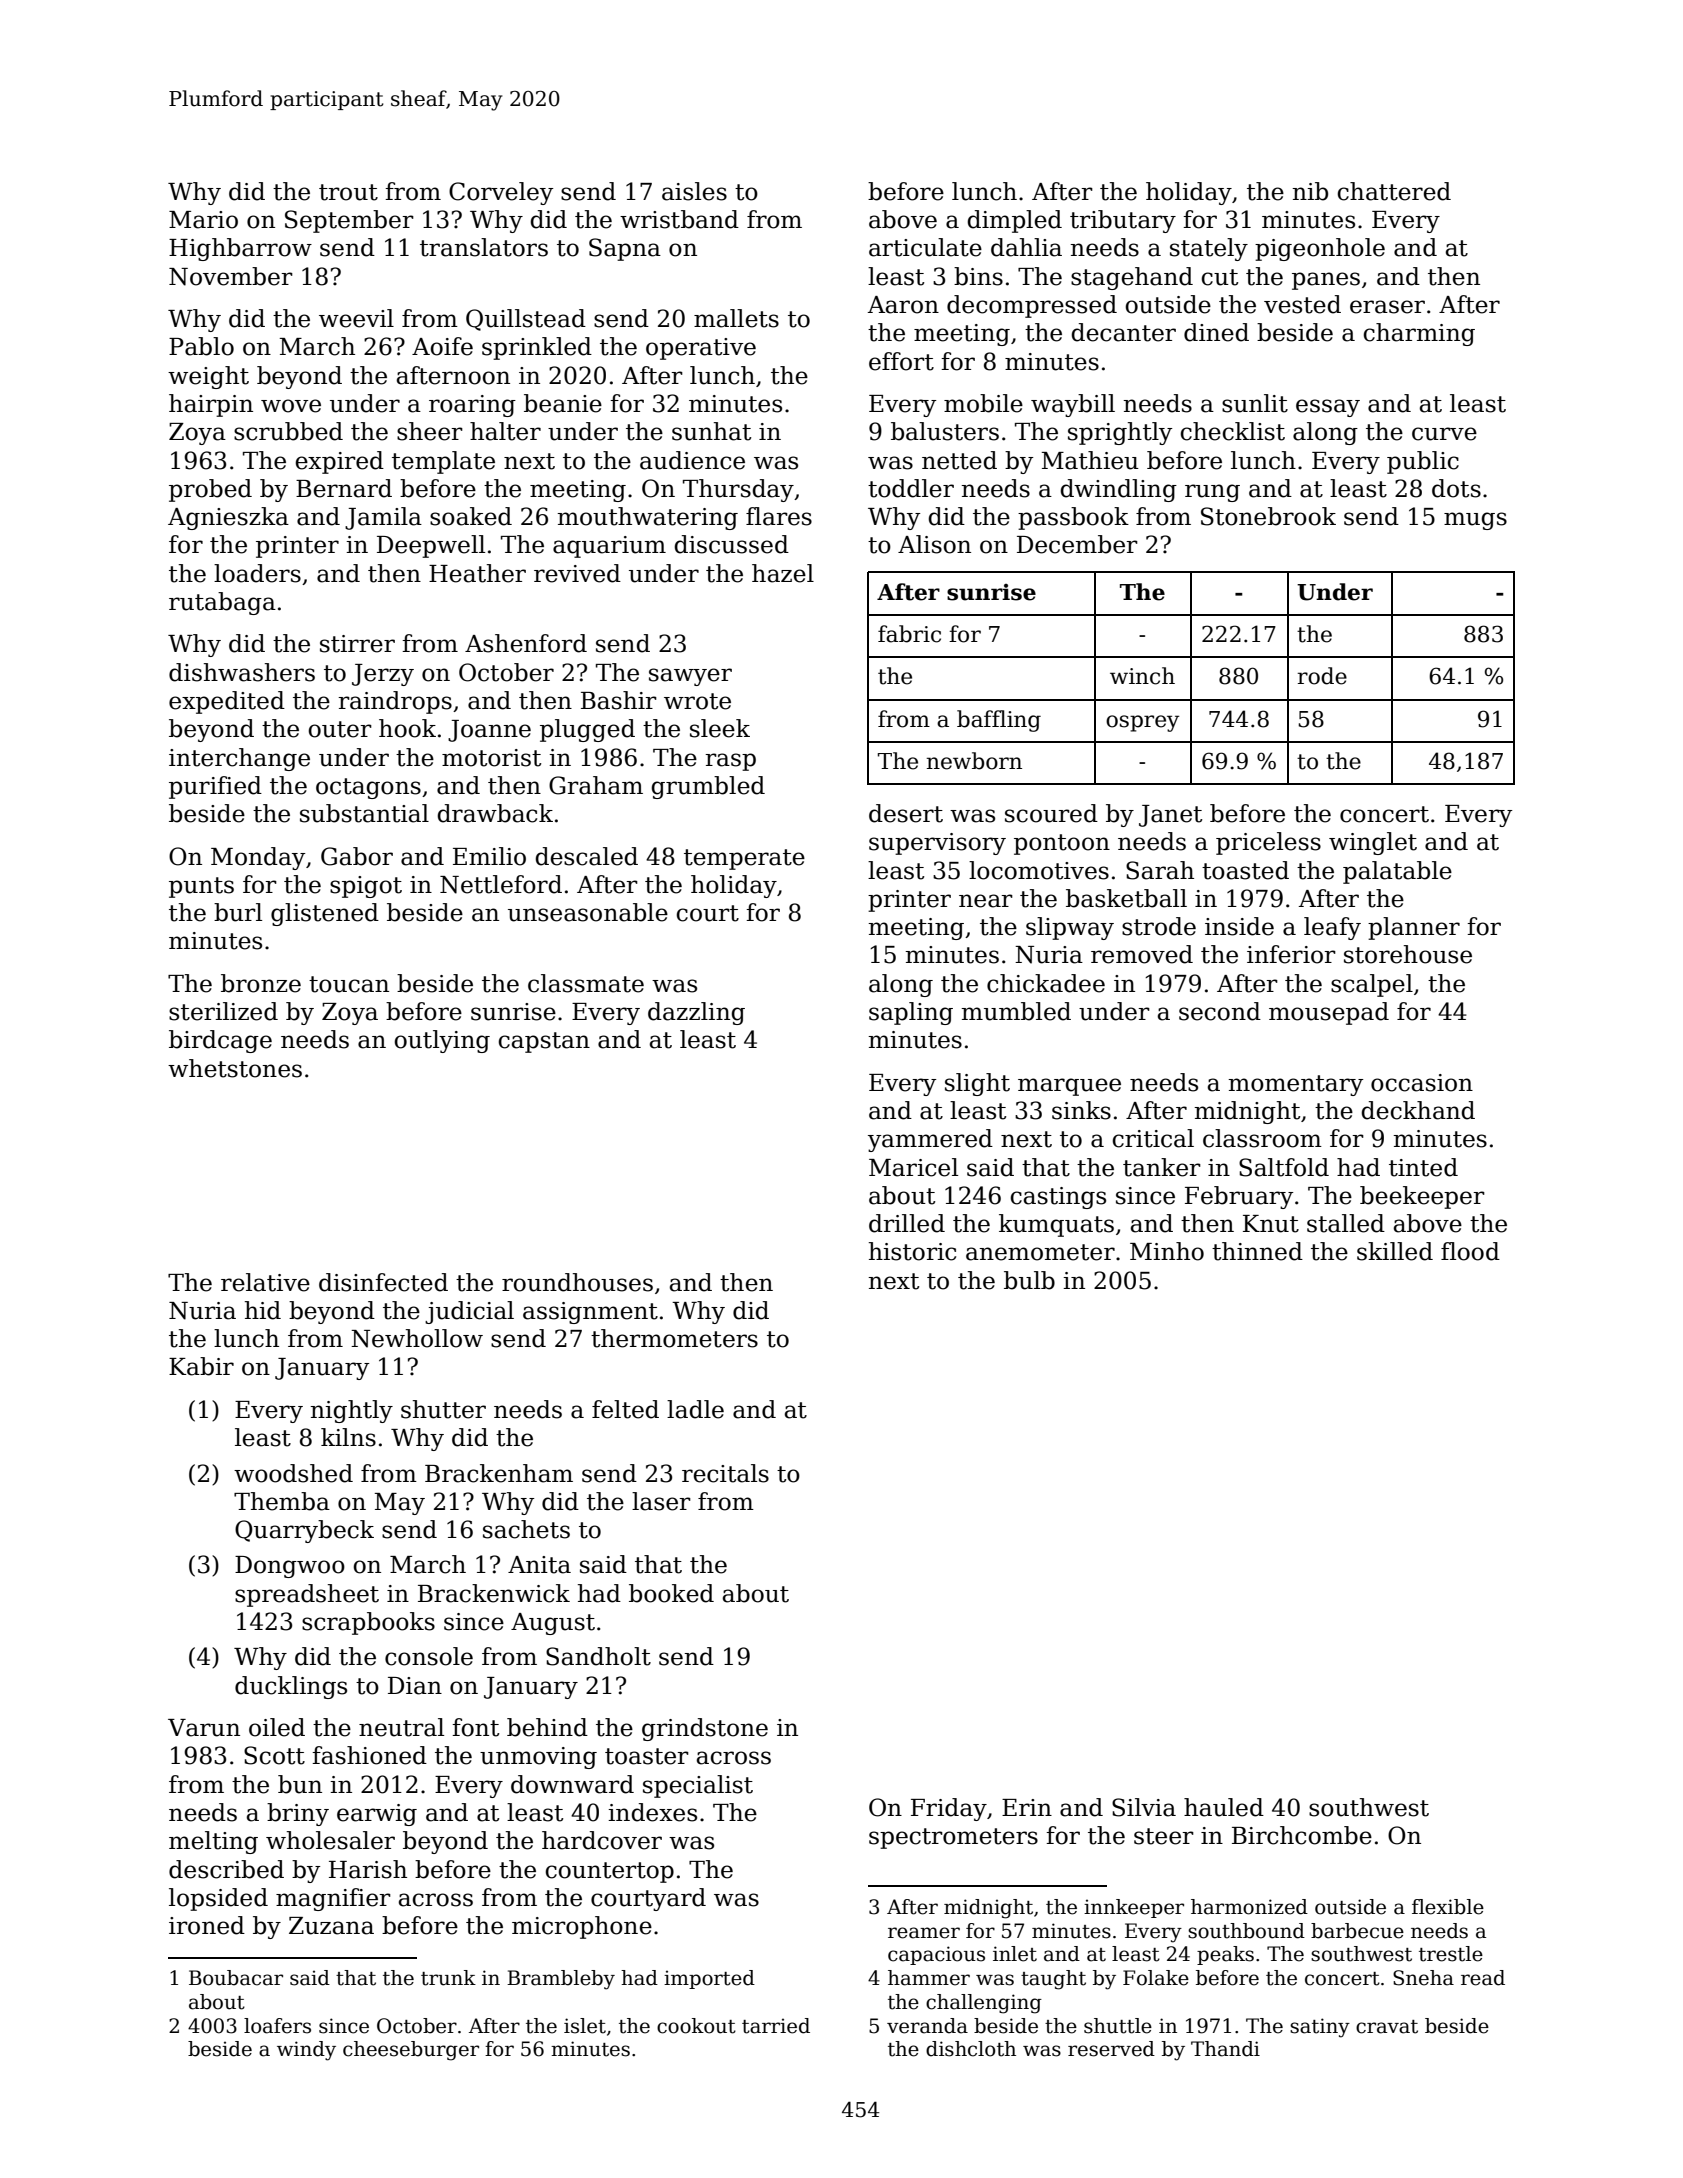  I want to click on Kabir, so click(201, 1366).
